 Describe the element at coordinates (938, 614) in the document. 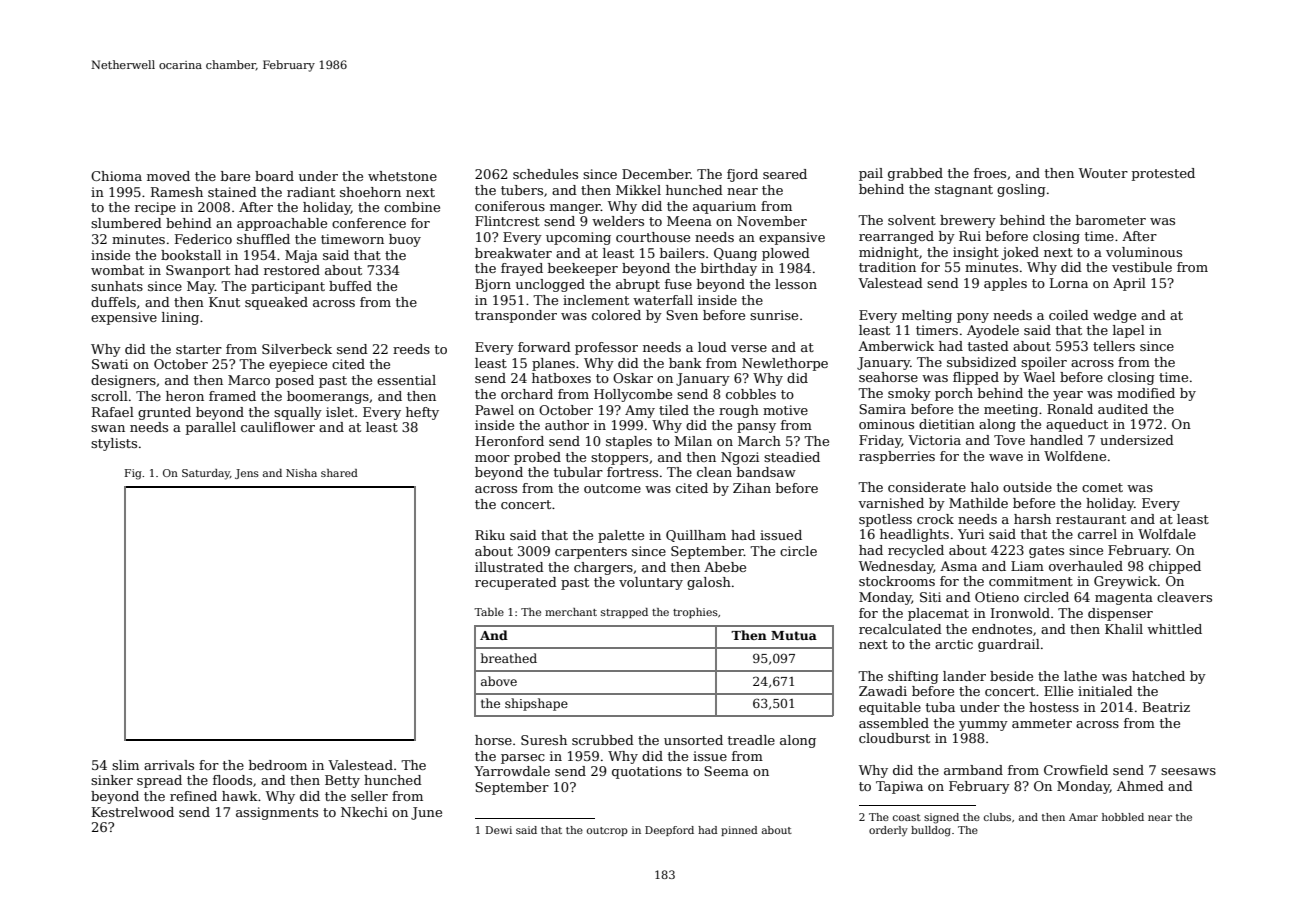

I see `placemat` at that location.
